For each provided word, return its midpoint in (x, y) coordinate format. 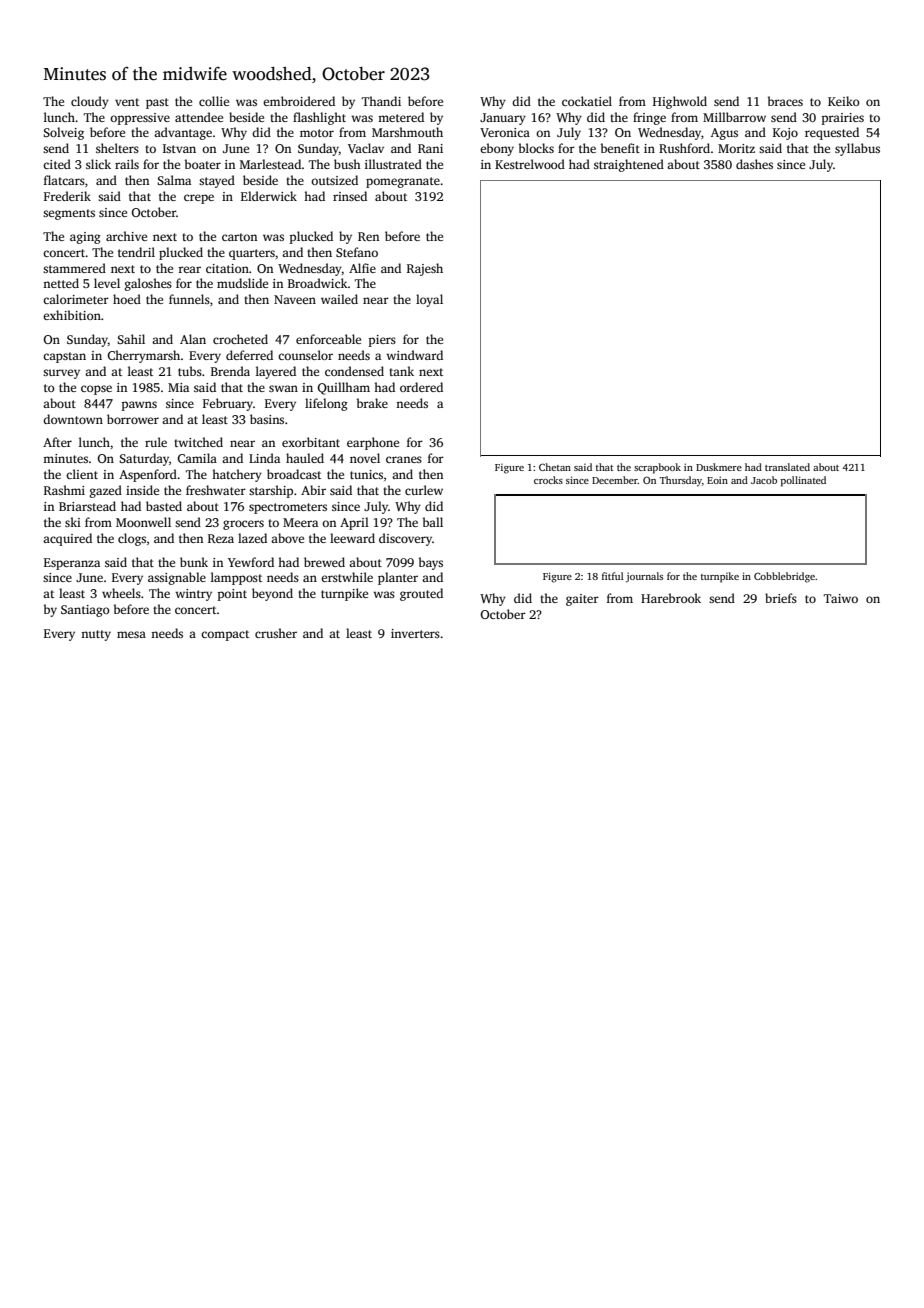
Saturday (144, 459)
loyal (429, 300)
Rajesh (425, 269)
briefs (781, 598)
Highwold (680, 102)
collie (214, 101)
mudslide (242, 283)
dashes (754, 164)
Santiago (85, 611)
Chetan (555, 467)
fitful (613, 576)
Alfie (362, 268)
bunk (194, 562)
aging (85, 238)
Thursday (681, 481)
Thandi (381, 101)
